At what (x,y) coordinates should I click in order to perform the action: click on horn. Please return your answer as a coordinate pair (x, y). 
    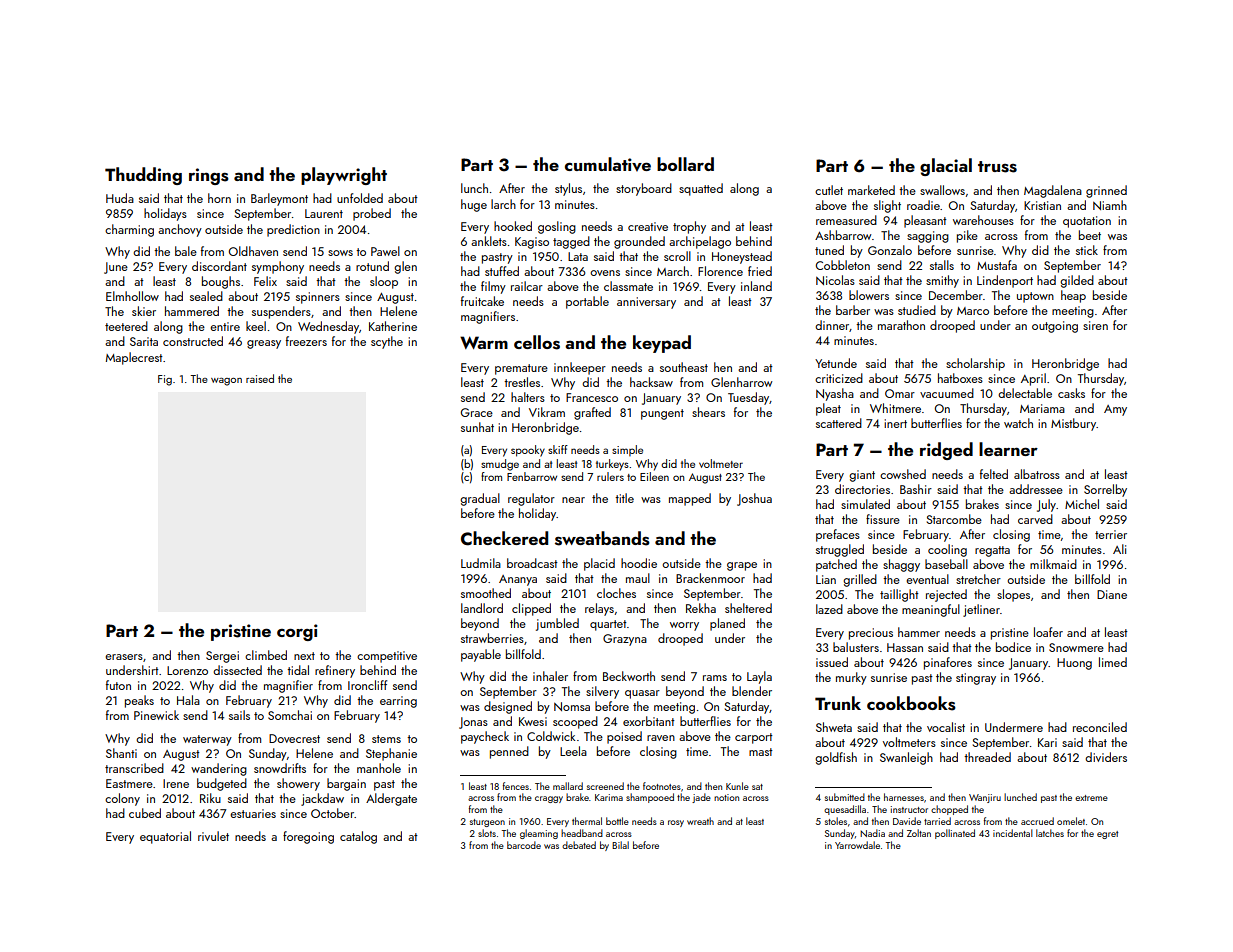
    Looking at the image, I should click on (219, 198).
